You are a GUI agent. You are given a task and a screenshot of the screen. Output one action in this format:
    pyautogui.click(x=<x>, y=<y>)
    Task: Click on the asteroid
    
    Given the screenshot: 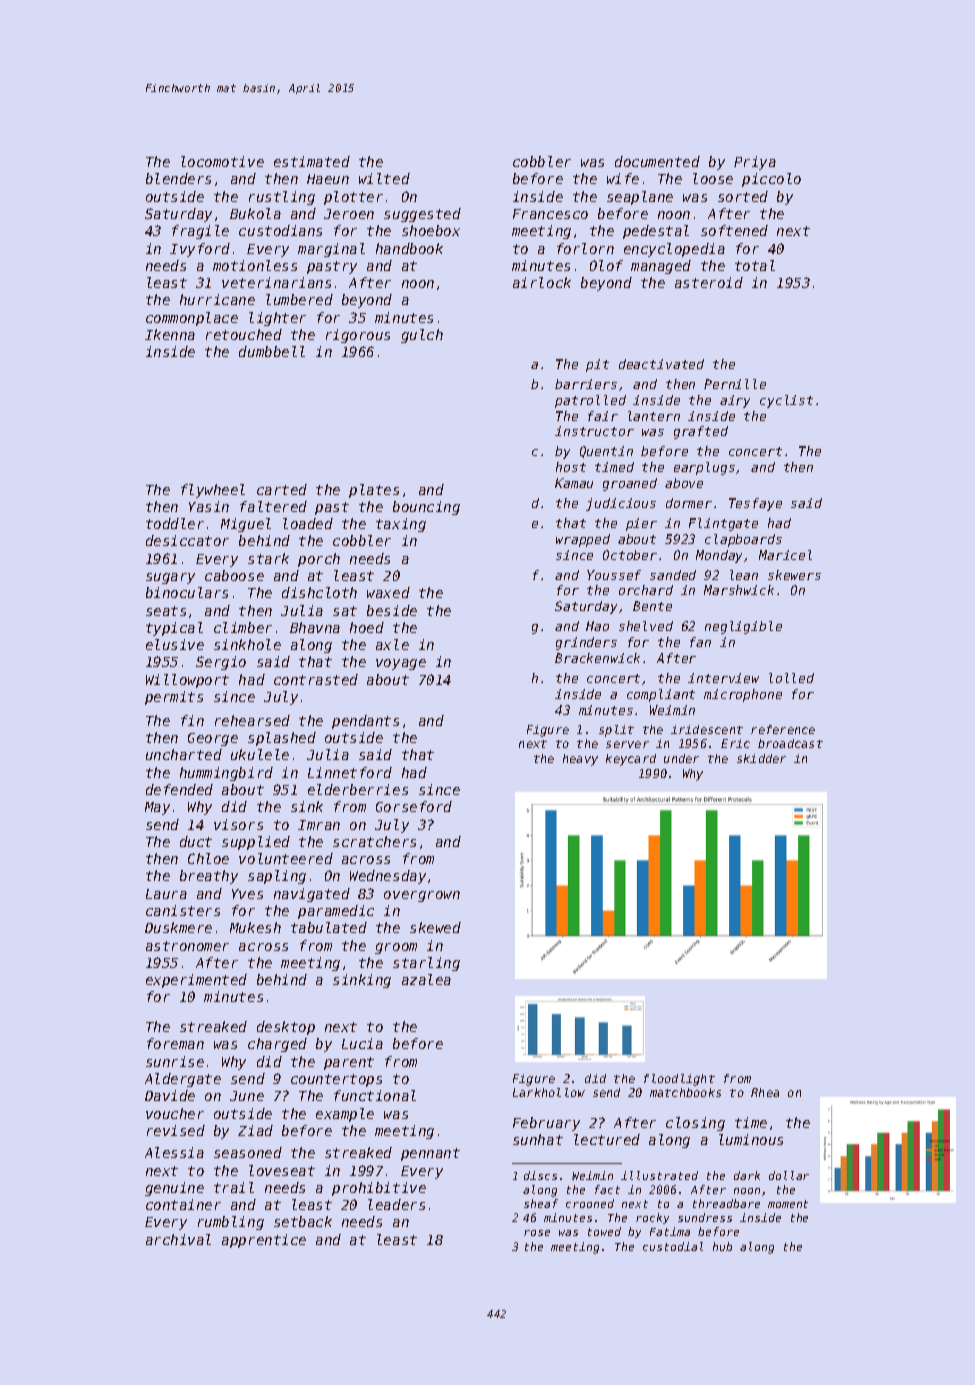 What is the action you would take?
    pyautogui.click(x=709, y=282)
